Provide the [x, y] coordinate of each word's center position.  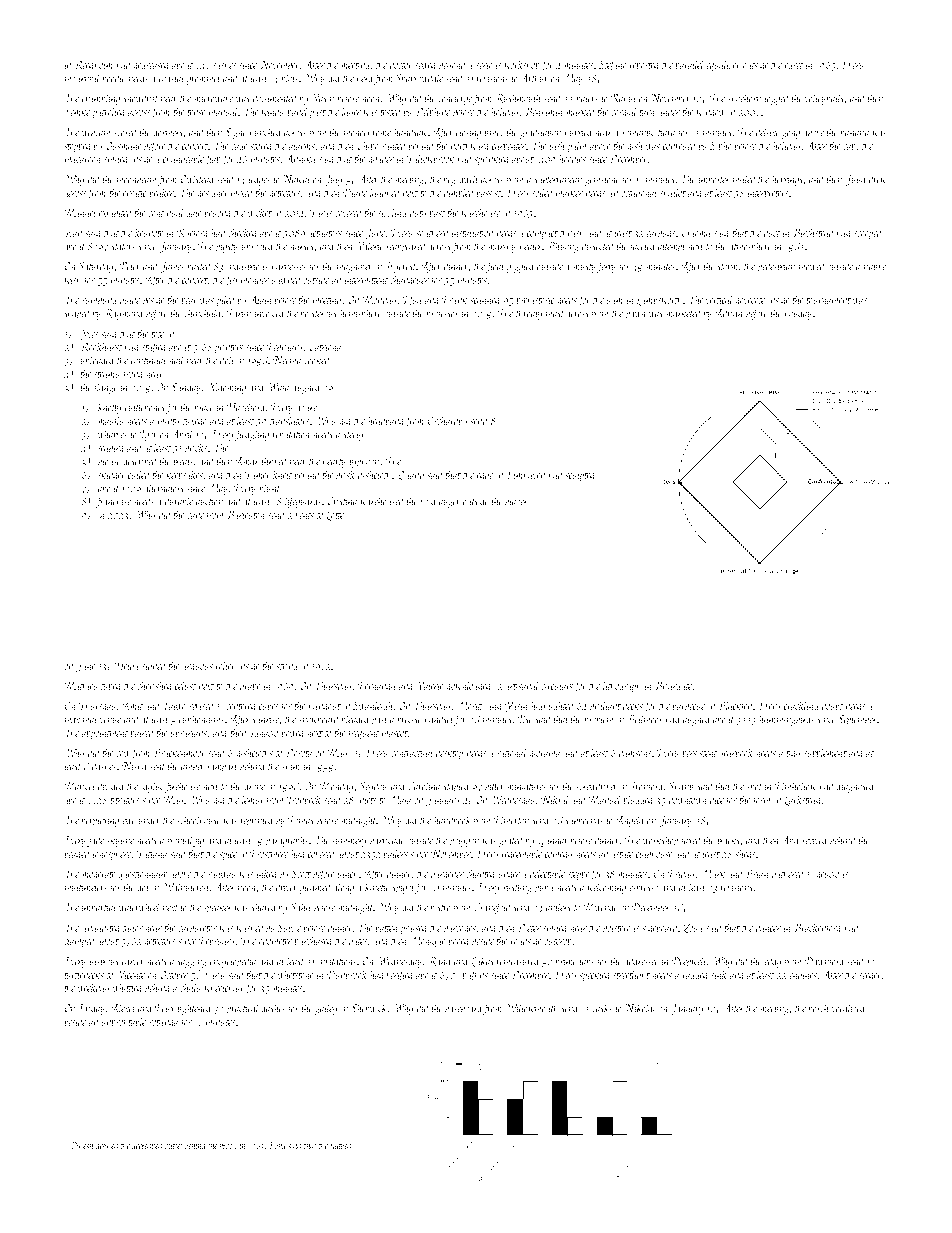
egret [794, 67]
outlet [174, 1145]
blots [290, 78]
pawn [635, 316]
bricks [196, 447]
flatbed [341, 1146]
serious [488, 64]
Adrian [729, 313]
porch [818, 1009]
